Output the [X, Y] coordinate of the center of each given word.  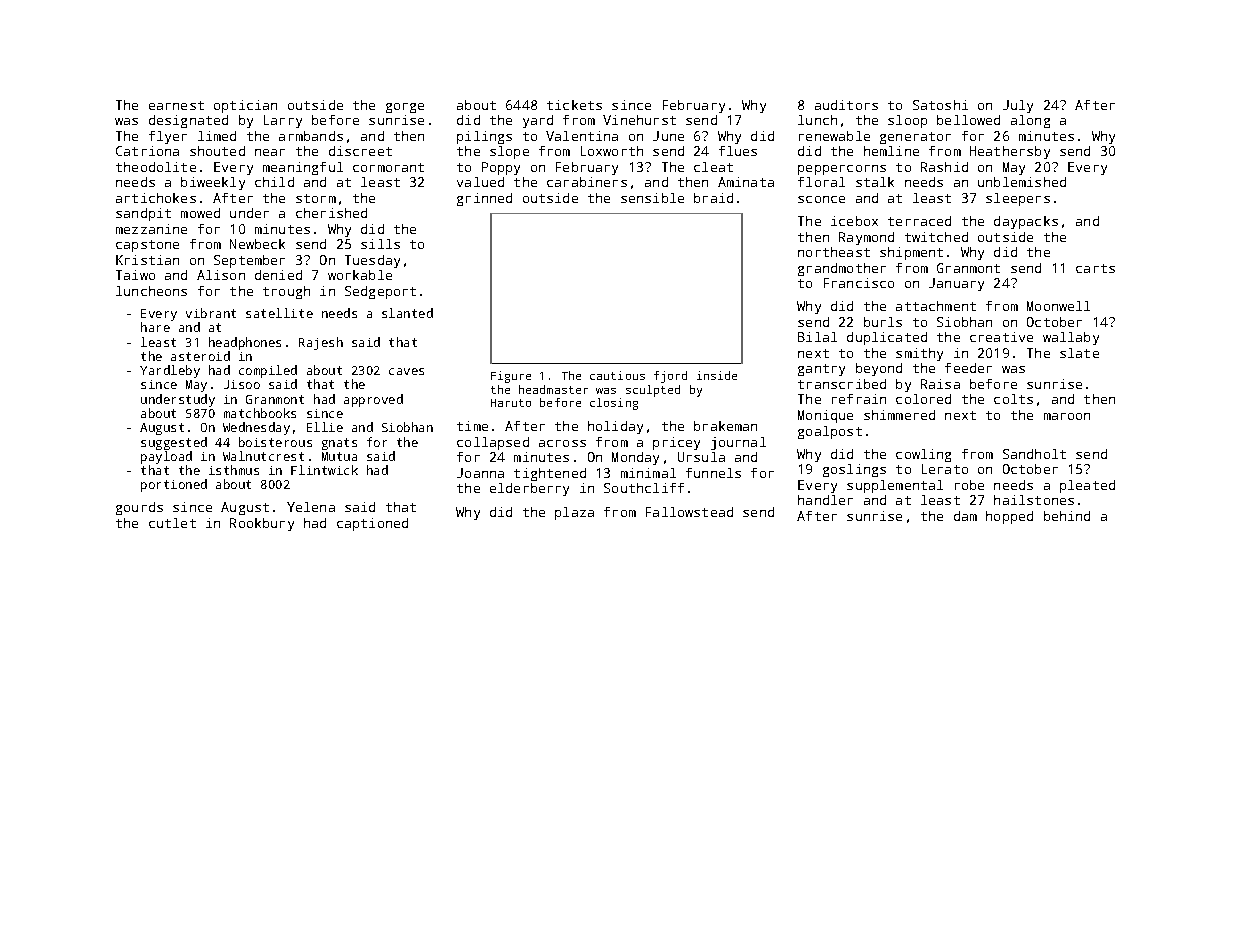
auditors [846, 105]
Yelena [311, 507]
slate [1079, 353]
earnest [176, 105]
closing [614, 404]
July [1018, 106]
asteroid [200, 356]
